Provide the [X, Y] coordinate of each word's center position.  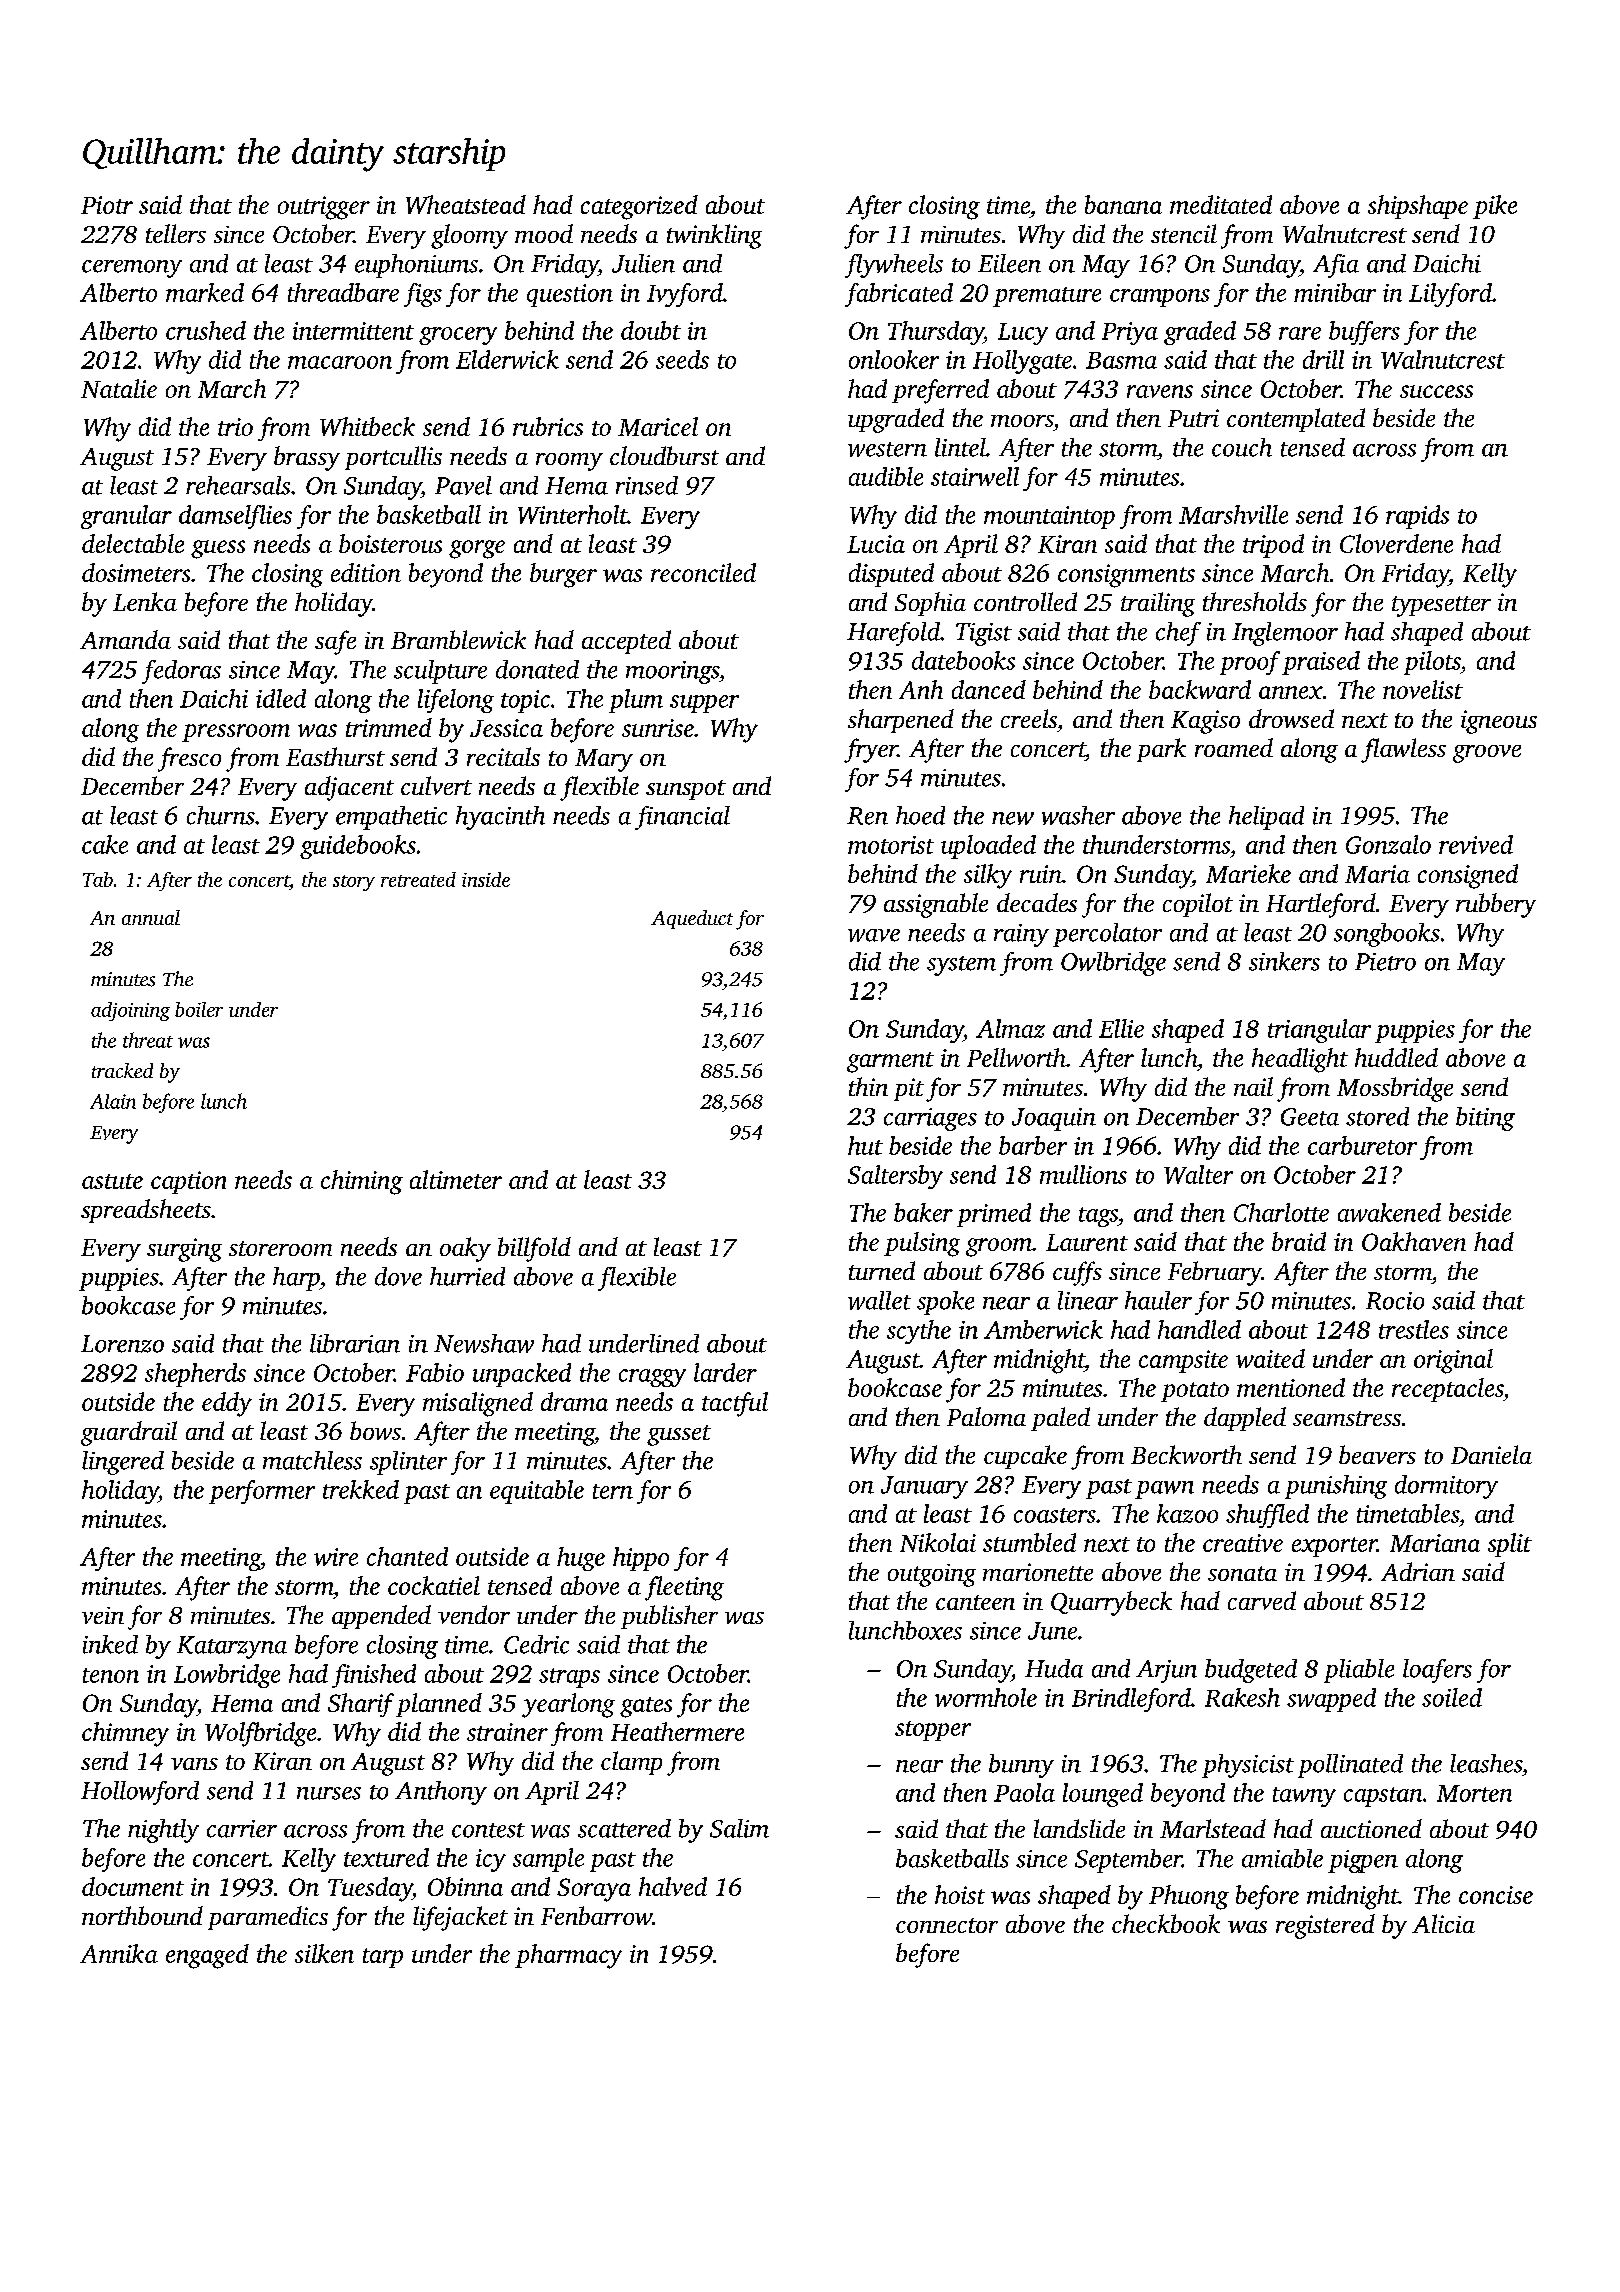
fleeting [684, 1588]
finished [374, 1676]
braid [1299, 1241]
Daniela [1491, 1454]
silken [324, 1953]
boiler [199, 1009]
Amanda [125, 639]
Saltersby [895, 1177]
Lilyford [1450, 295]
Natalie [119, 388]
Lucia [876, 544]
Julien [643, 263]
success [1436, 391]
